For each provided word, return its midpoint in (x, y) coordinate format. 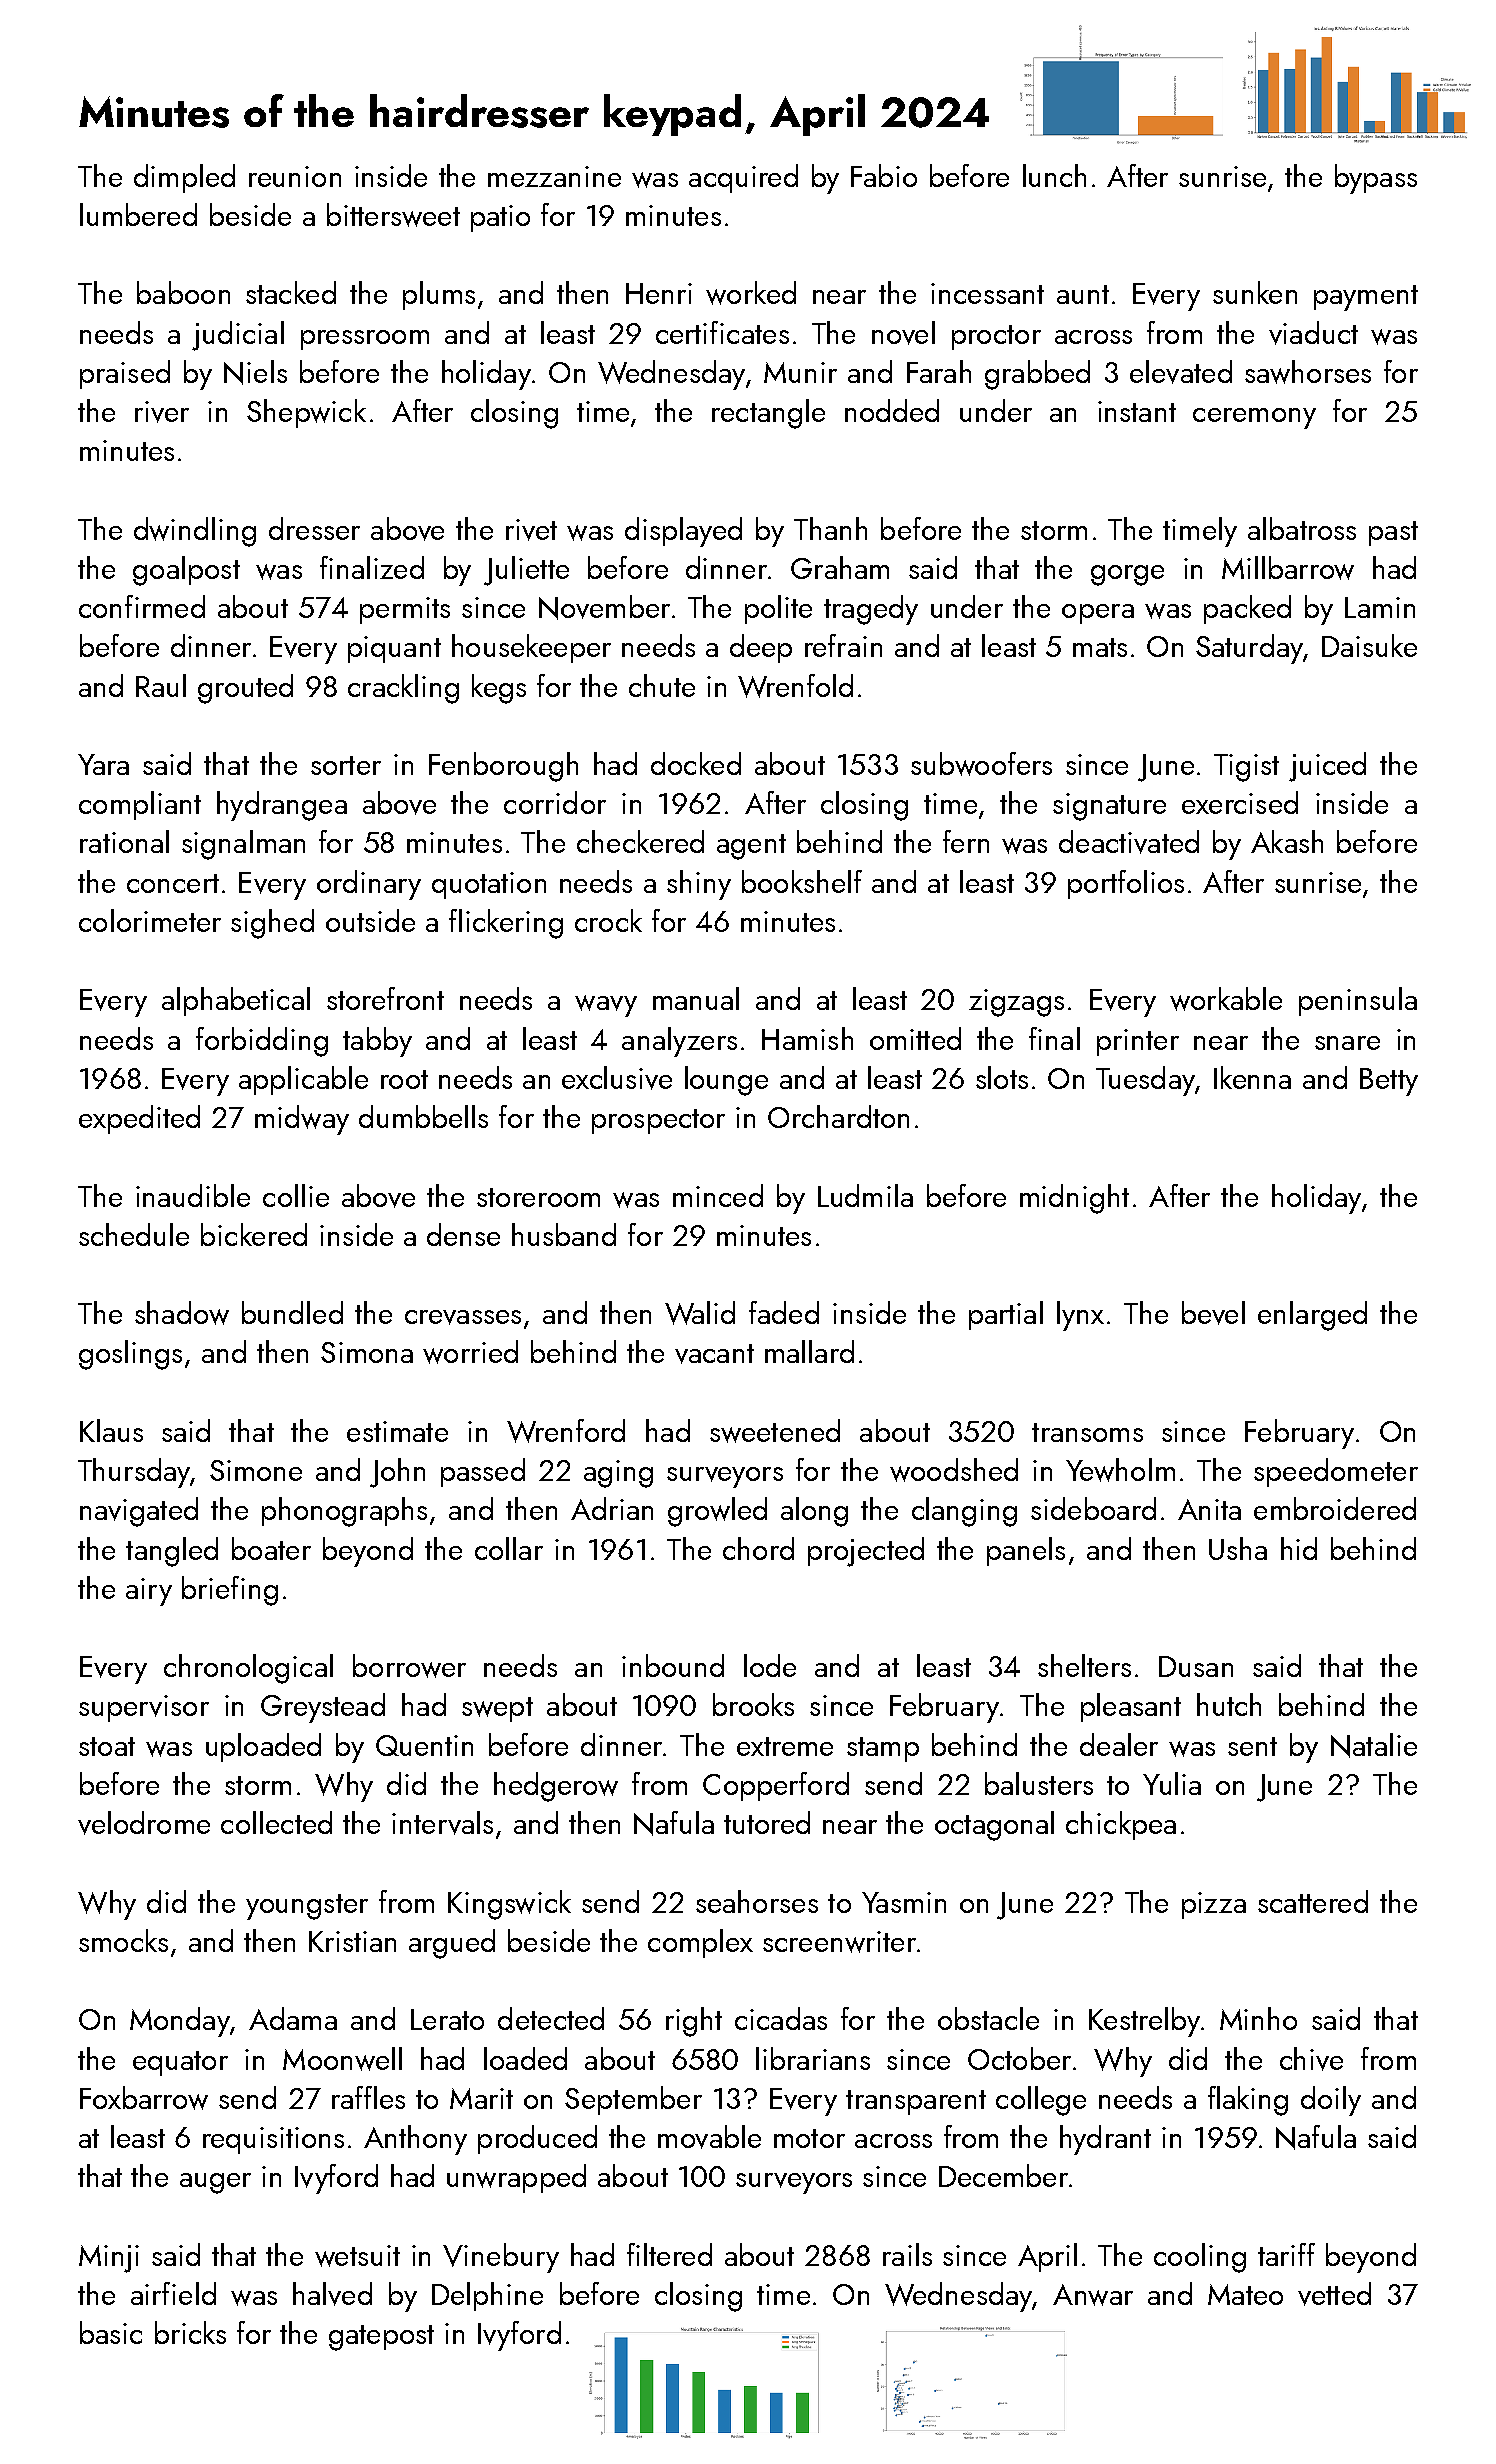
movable (709, 2137)
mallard (809, 1351)
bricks (190, 2332)
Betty (1389, 1082)
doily (1331, 2101)
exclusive (617, 1078)
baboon (183, 292)
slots (1002, 1077)
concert (173, 883)
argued (452, 1944)
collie (296, 1195)
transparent (916, 2102)
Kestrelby (1144, 2022)
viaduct (1313, 333)
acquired (743, 178)
